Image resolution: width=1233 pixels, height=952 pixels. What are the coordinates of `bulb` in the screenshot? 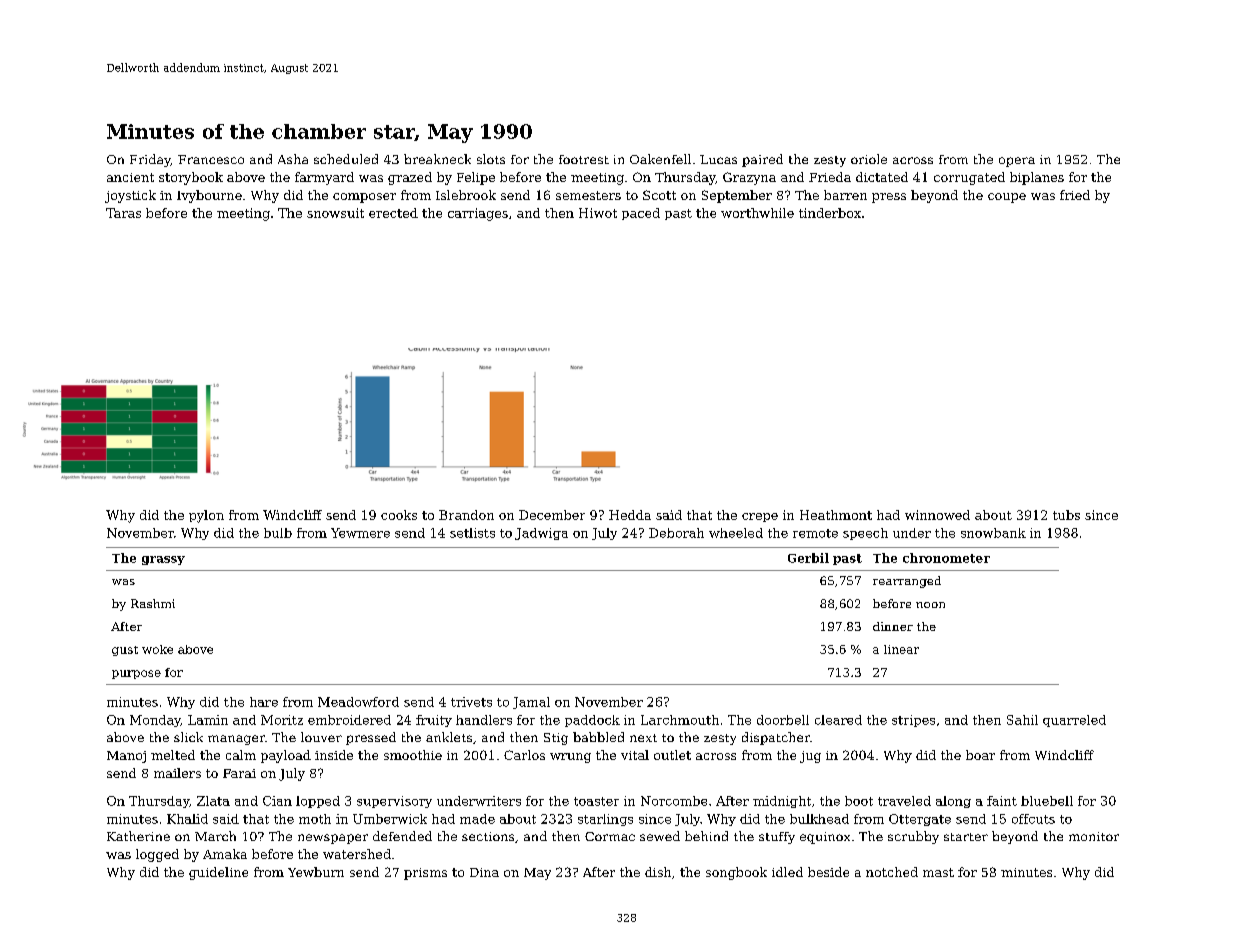 It's located at (278, 533).
